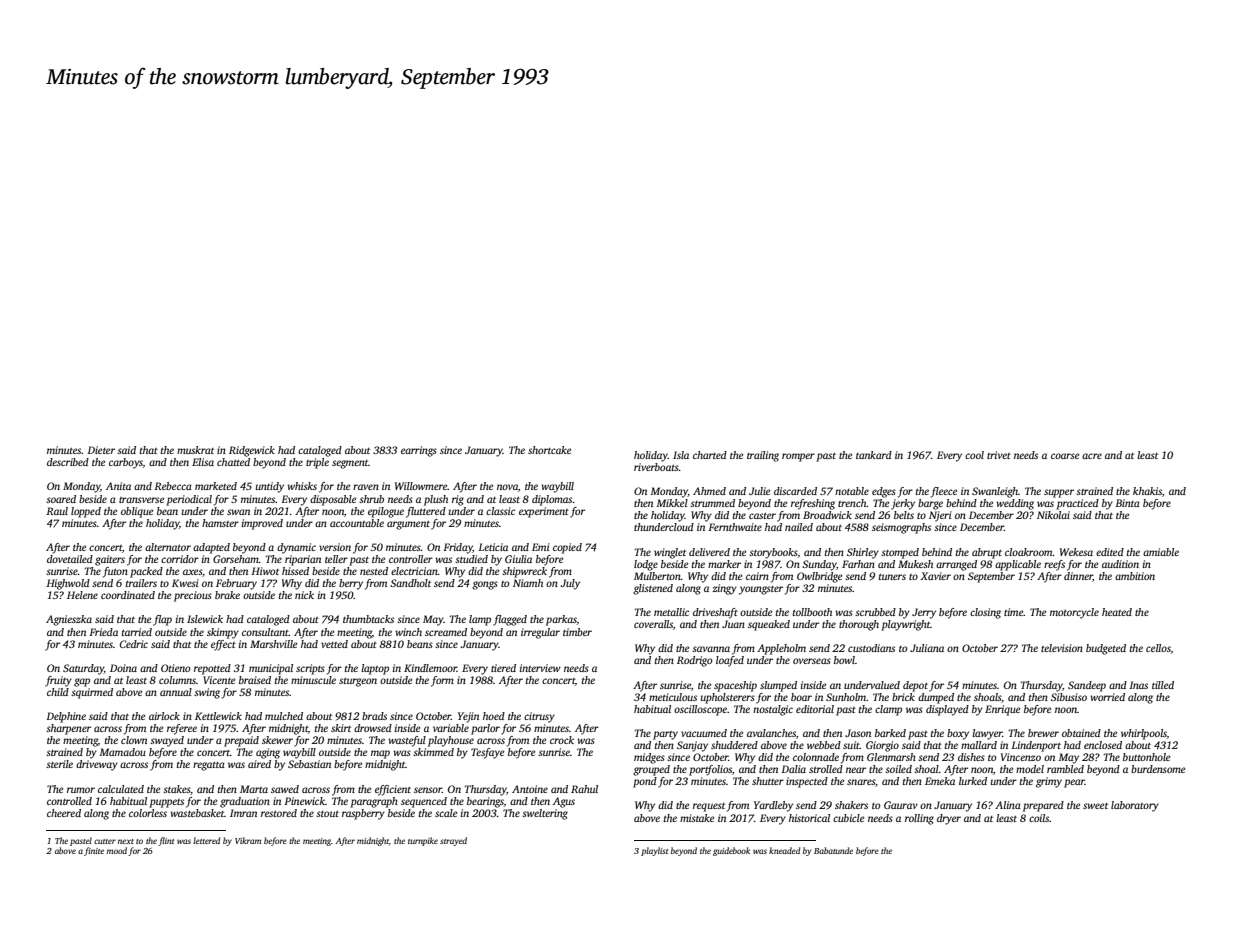 The image size is (1233, 952). What do you see at coordinates (507, 487) in the document?
I see `nova` at bounding box center [507, 487].
